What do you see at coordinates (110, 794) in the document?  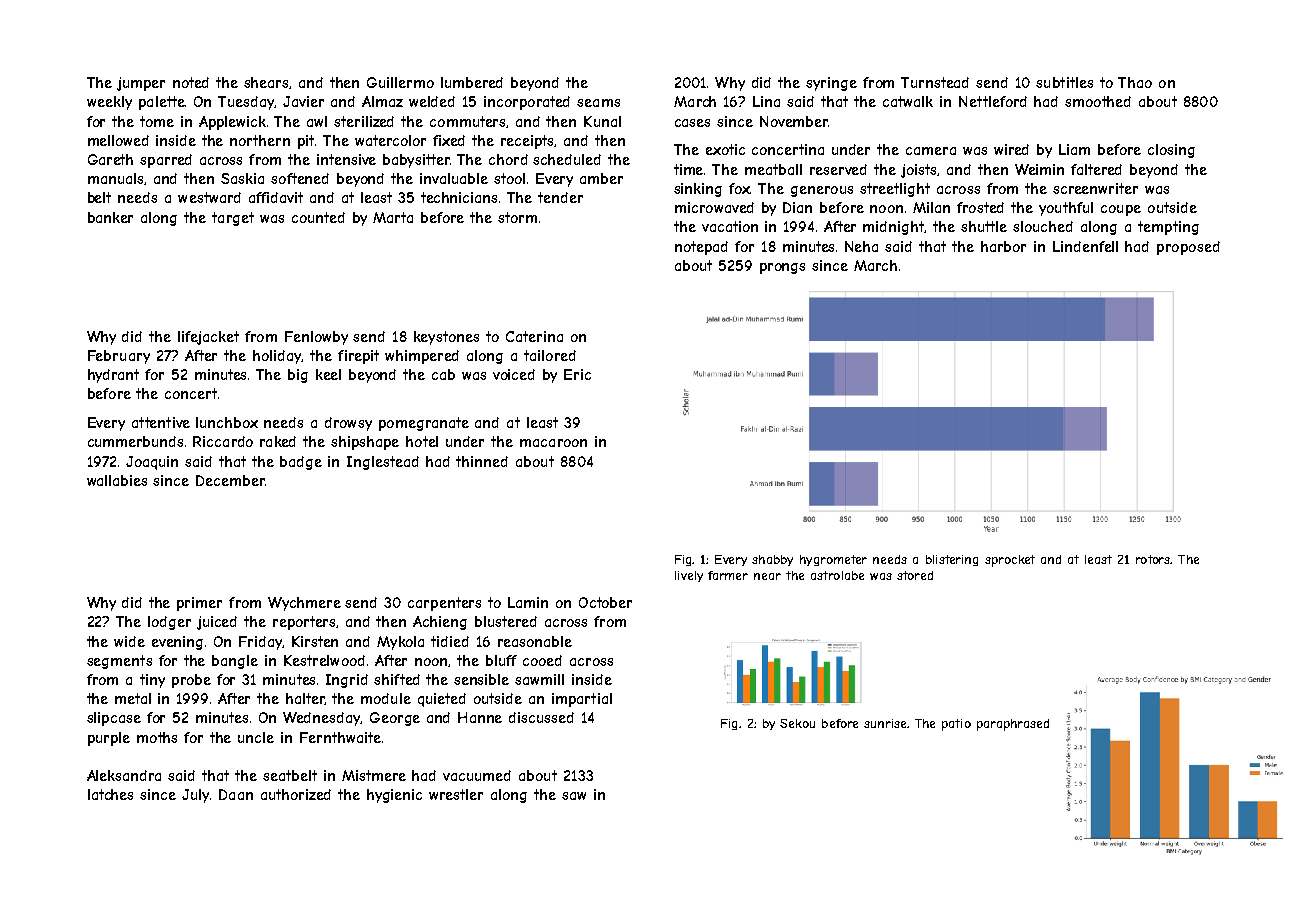 I see `latches` at bounding box center [110, 794].
